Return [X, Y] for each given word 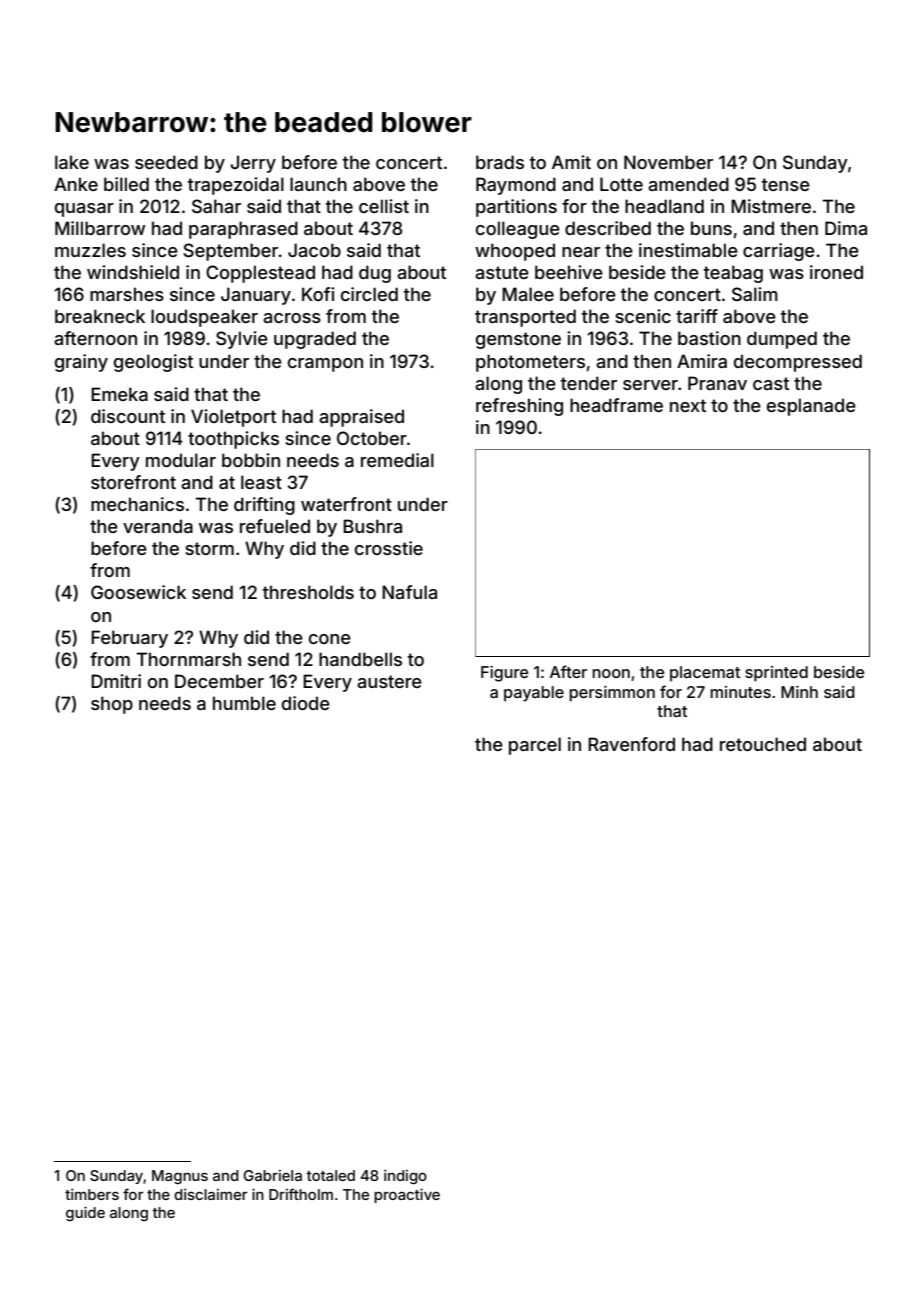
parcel [535, 746]
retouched [763, 744]
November [668, 162]
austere [389, 681]
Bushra [372, 526]
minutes [740, 692]
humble [244, 703]
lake [72, 162]
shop [112, 705]
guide [85, 1213]
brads [500, 162]
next [688, 405]
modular [181, 460]
